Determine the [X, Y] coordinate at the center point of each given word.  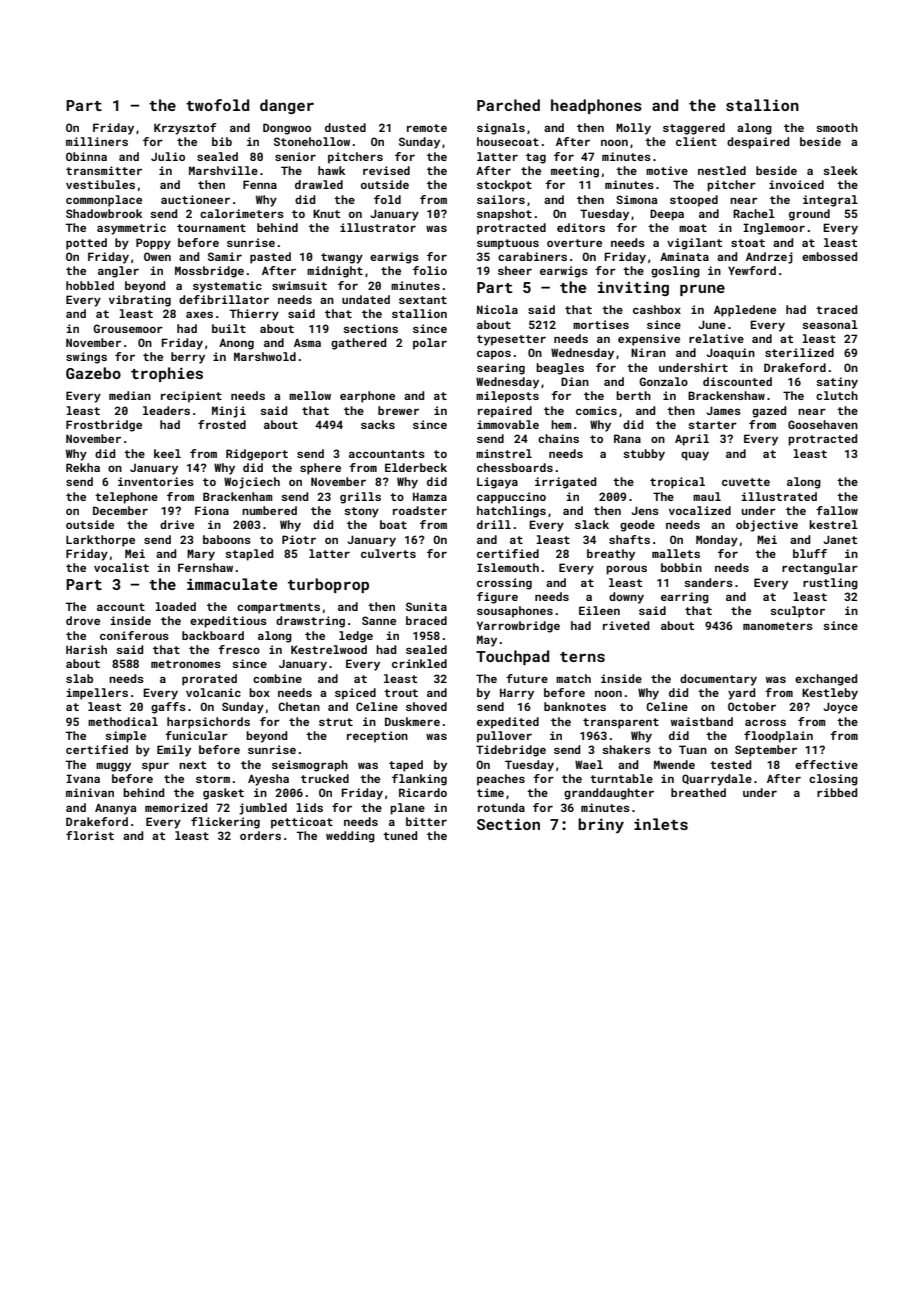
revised [386, 170]
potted [86, 244]
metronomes [186, 664]
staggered [694, 129]
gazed [769, 412]
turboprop [328, 585]
